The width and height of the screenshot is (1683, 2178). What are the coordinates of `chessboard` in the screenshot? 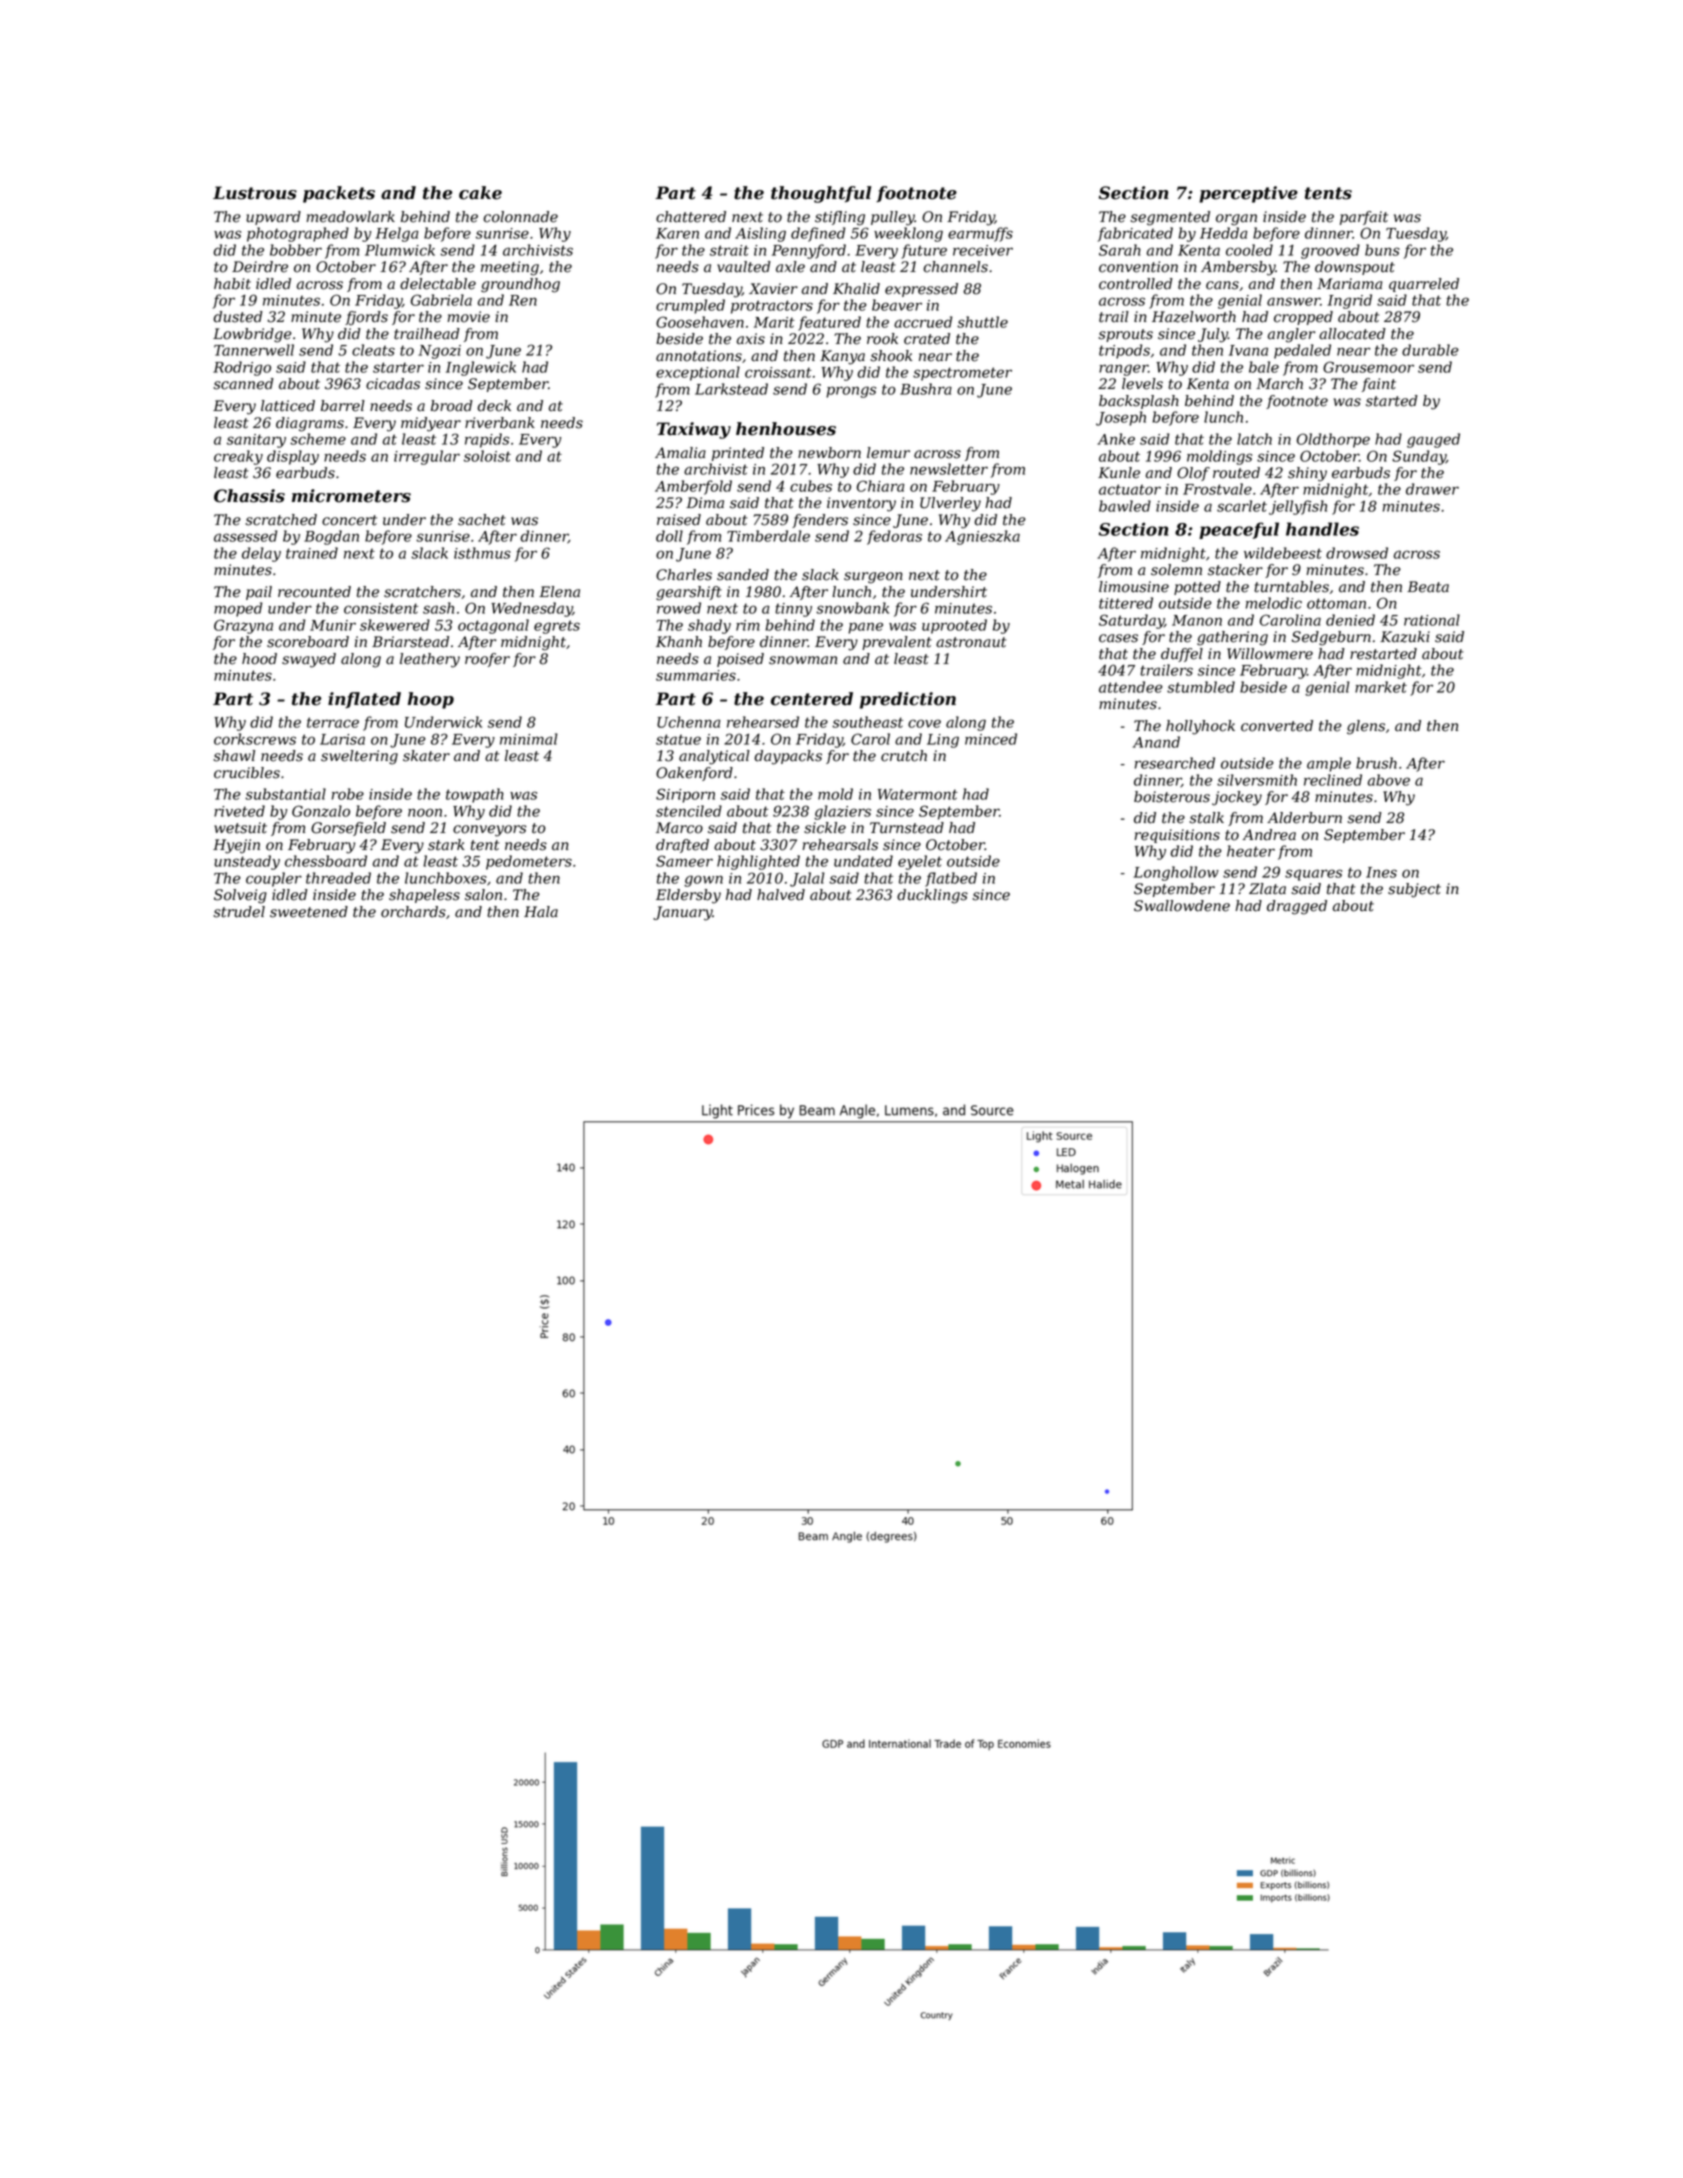 It's located at (326, 861).
